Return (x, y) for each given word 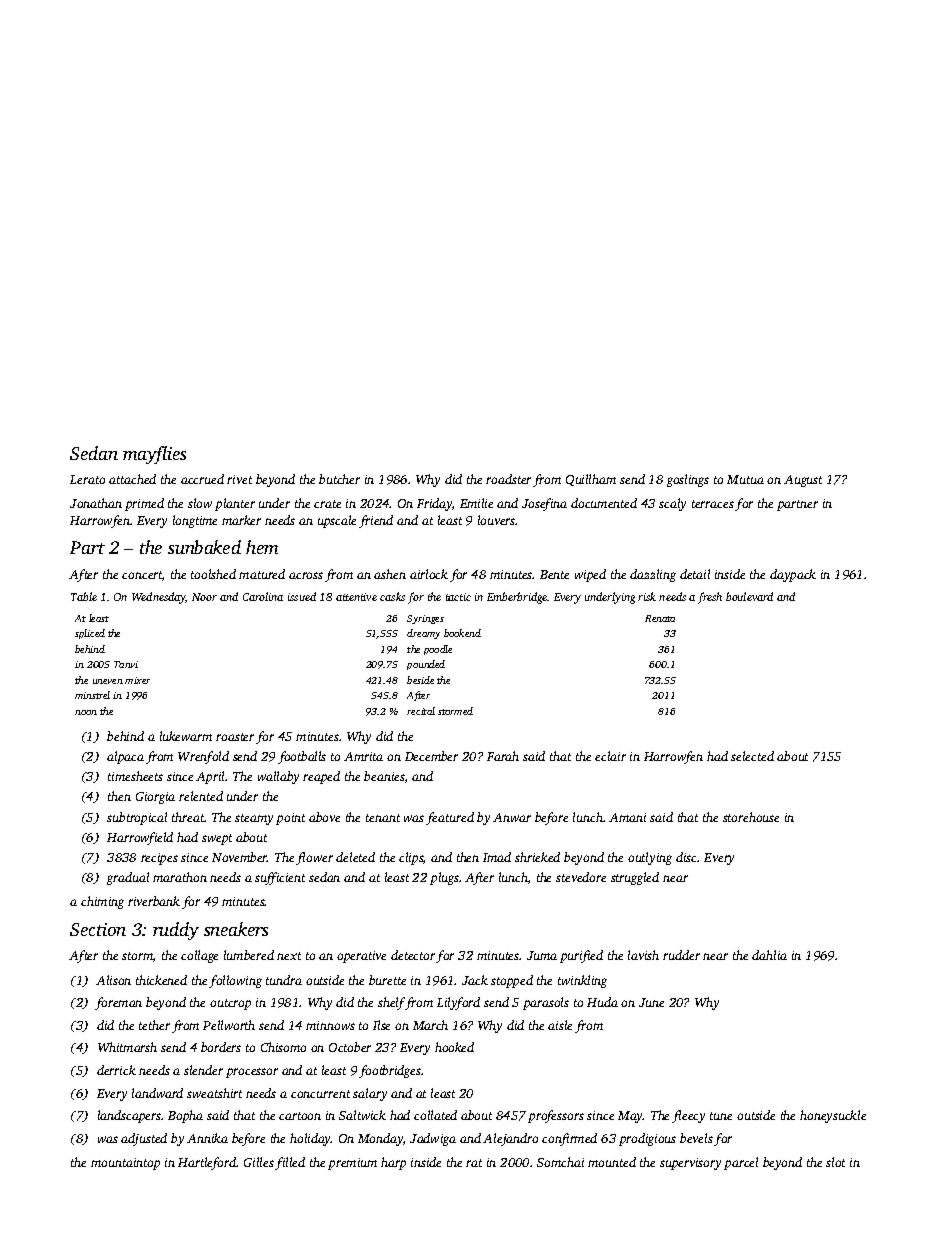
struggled (635, 878)
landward (157, 1093)
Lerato (87, 479)
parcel (741, 1163)
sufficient (280, 878)
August (803, 481)
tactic (458, 597)
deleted (355, 857)
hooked (454, 1047)
